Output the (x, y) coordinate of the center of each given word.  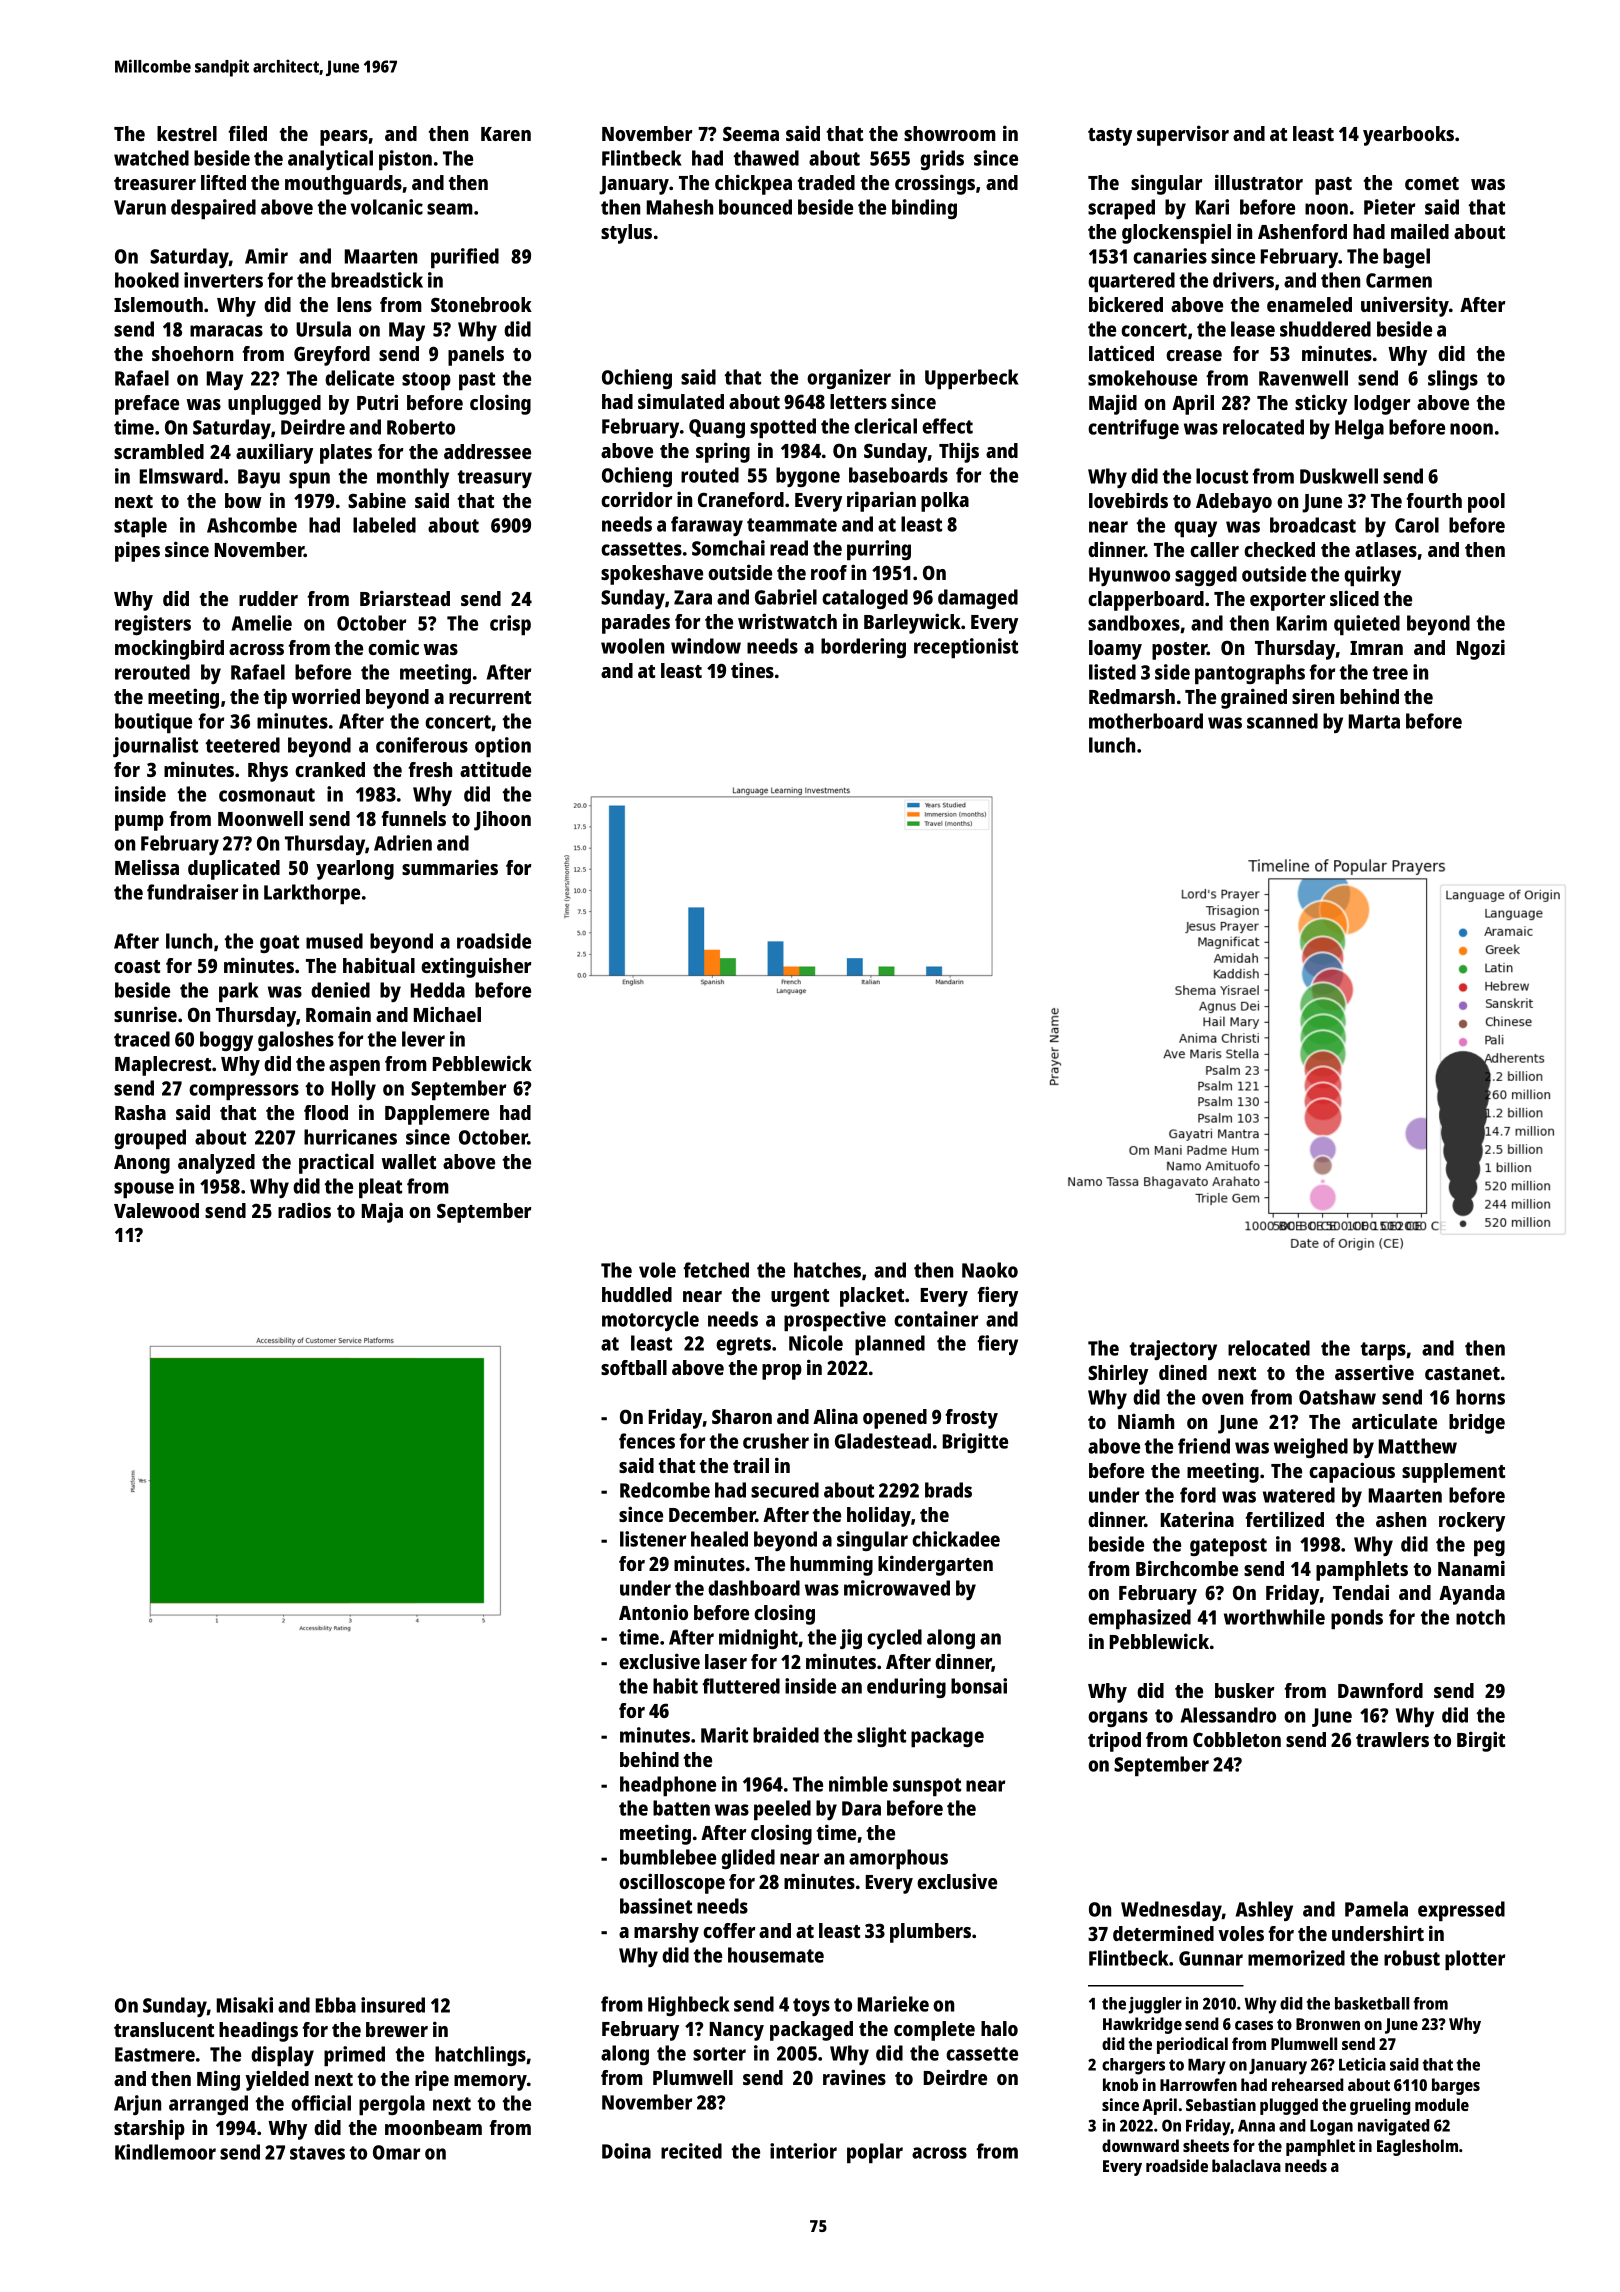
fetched (716, 1270)
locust (1222, 476)
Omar (396, 2152)
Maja (382, 1212)
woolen (632, 646)
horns (1480, 1397)
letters (858, 401)
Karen (506, 134)
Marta (1374, 721)
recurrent (490, 697)
